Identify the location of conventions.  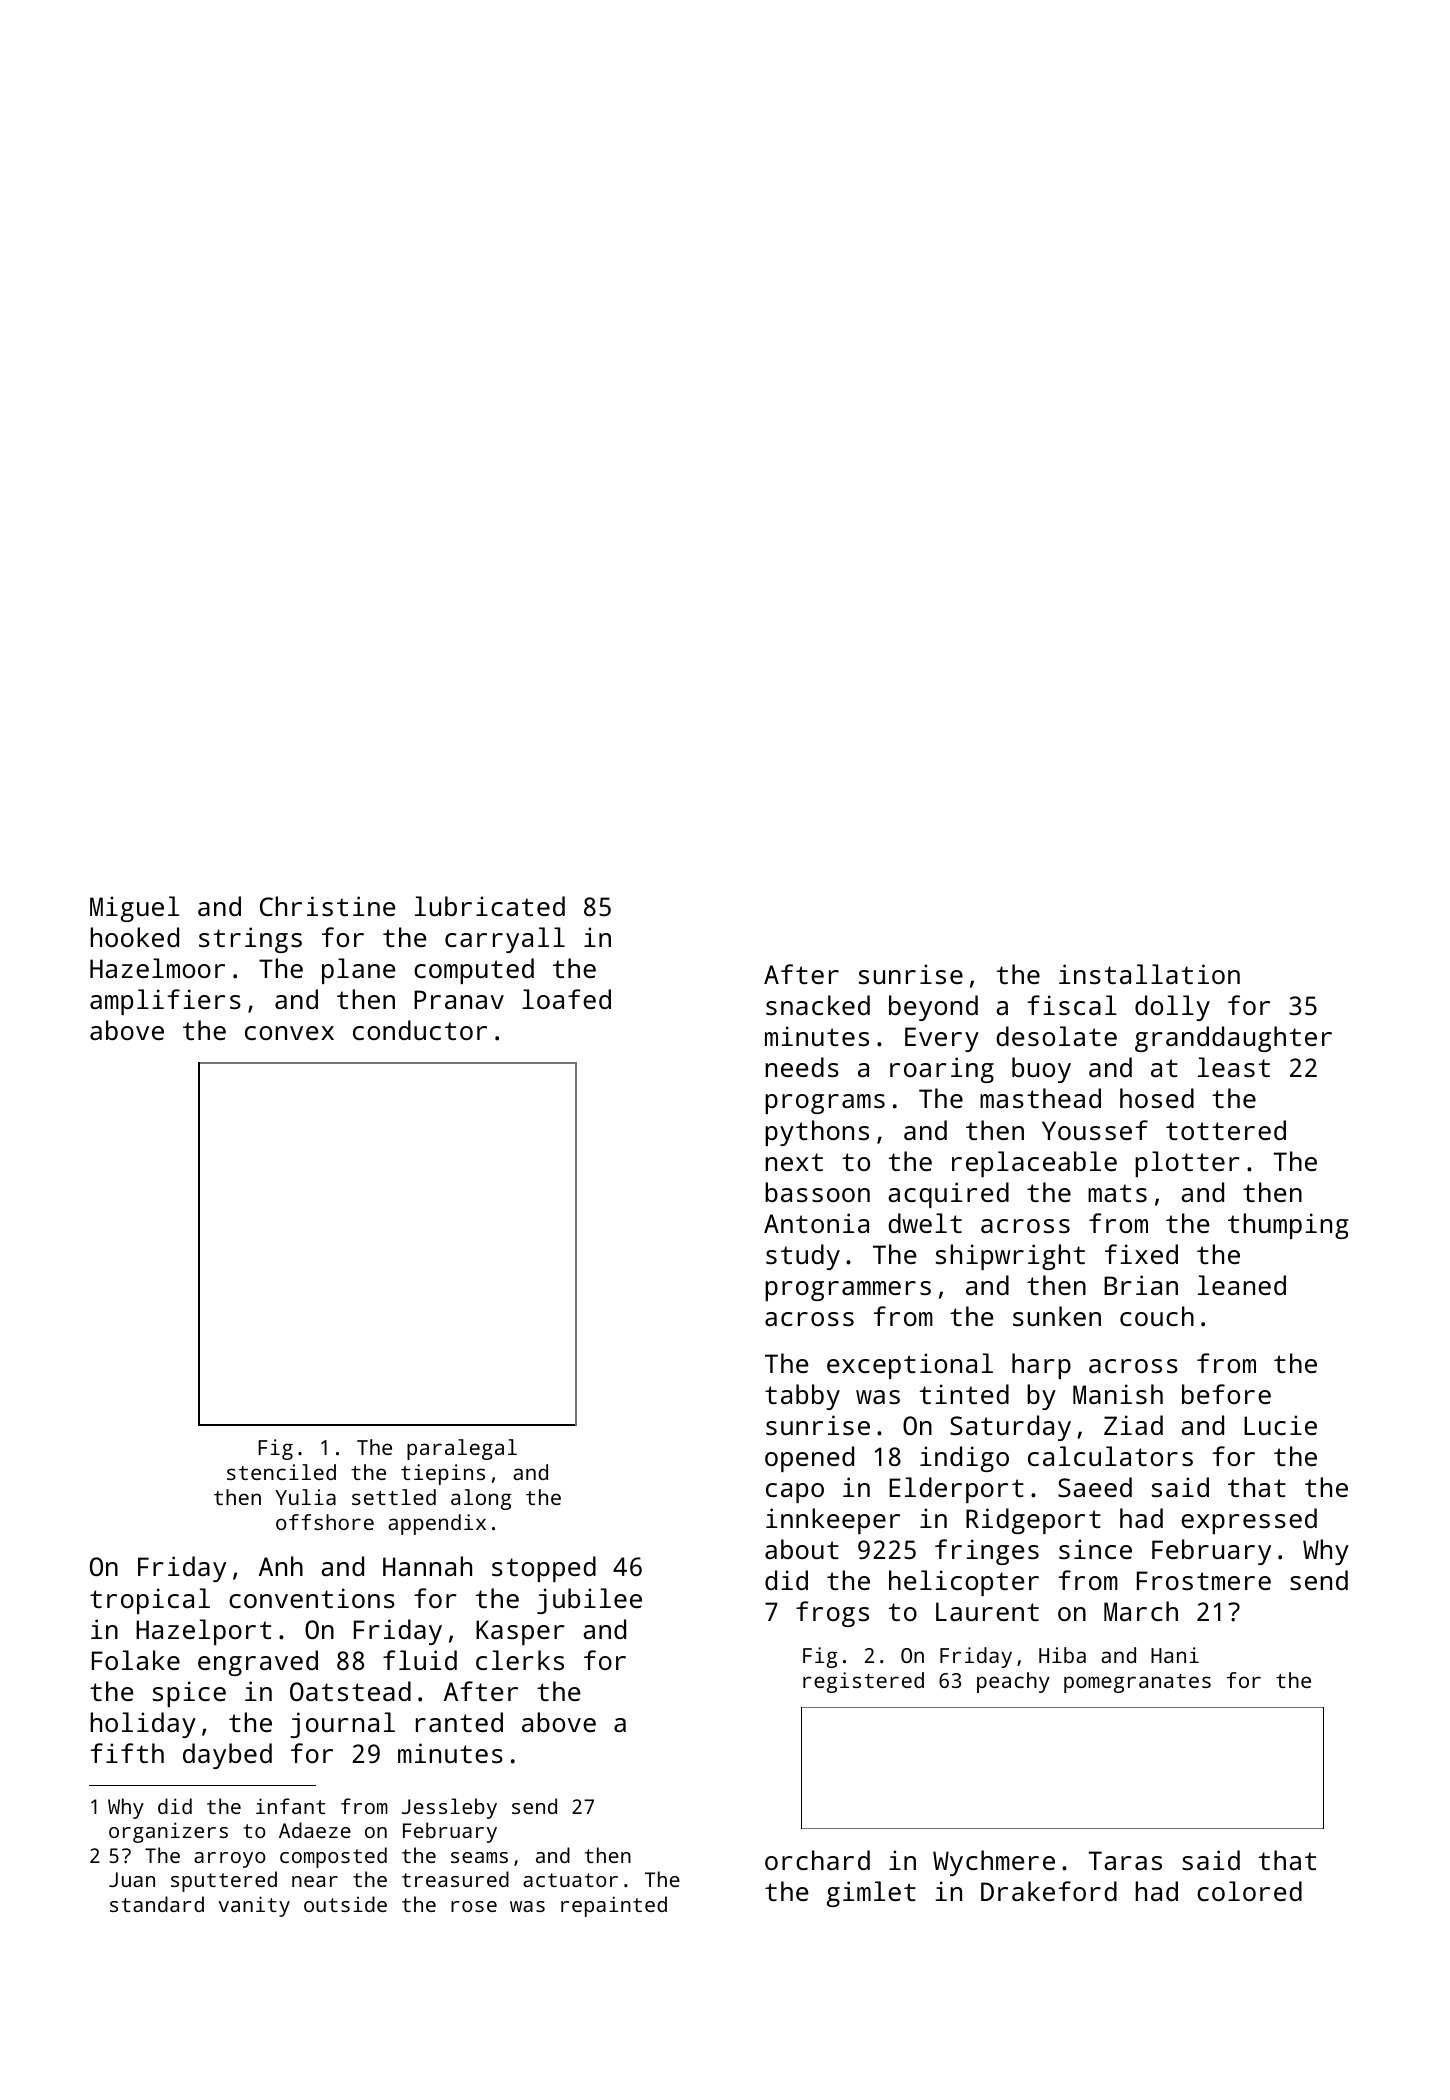
(312, 1598).
